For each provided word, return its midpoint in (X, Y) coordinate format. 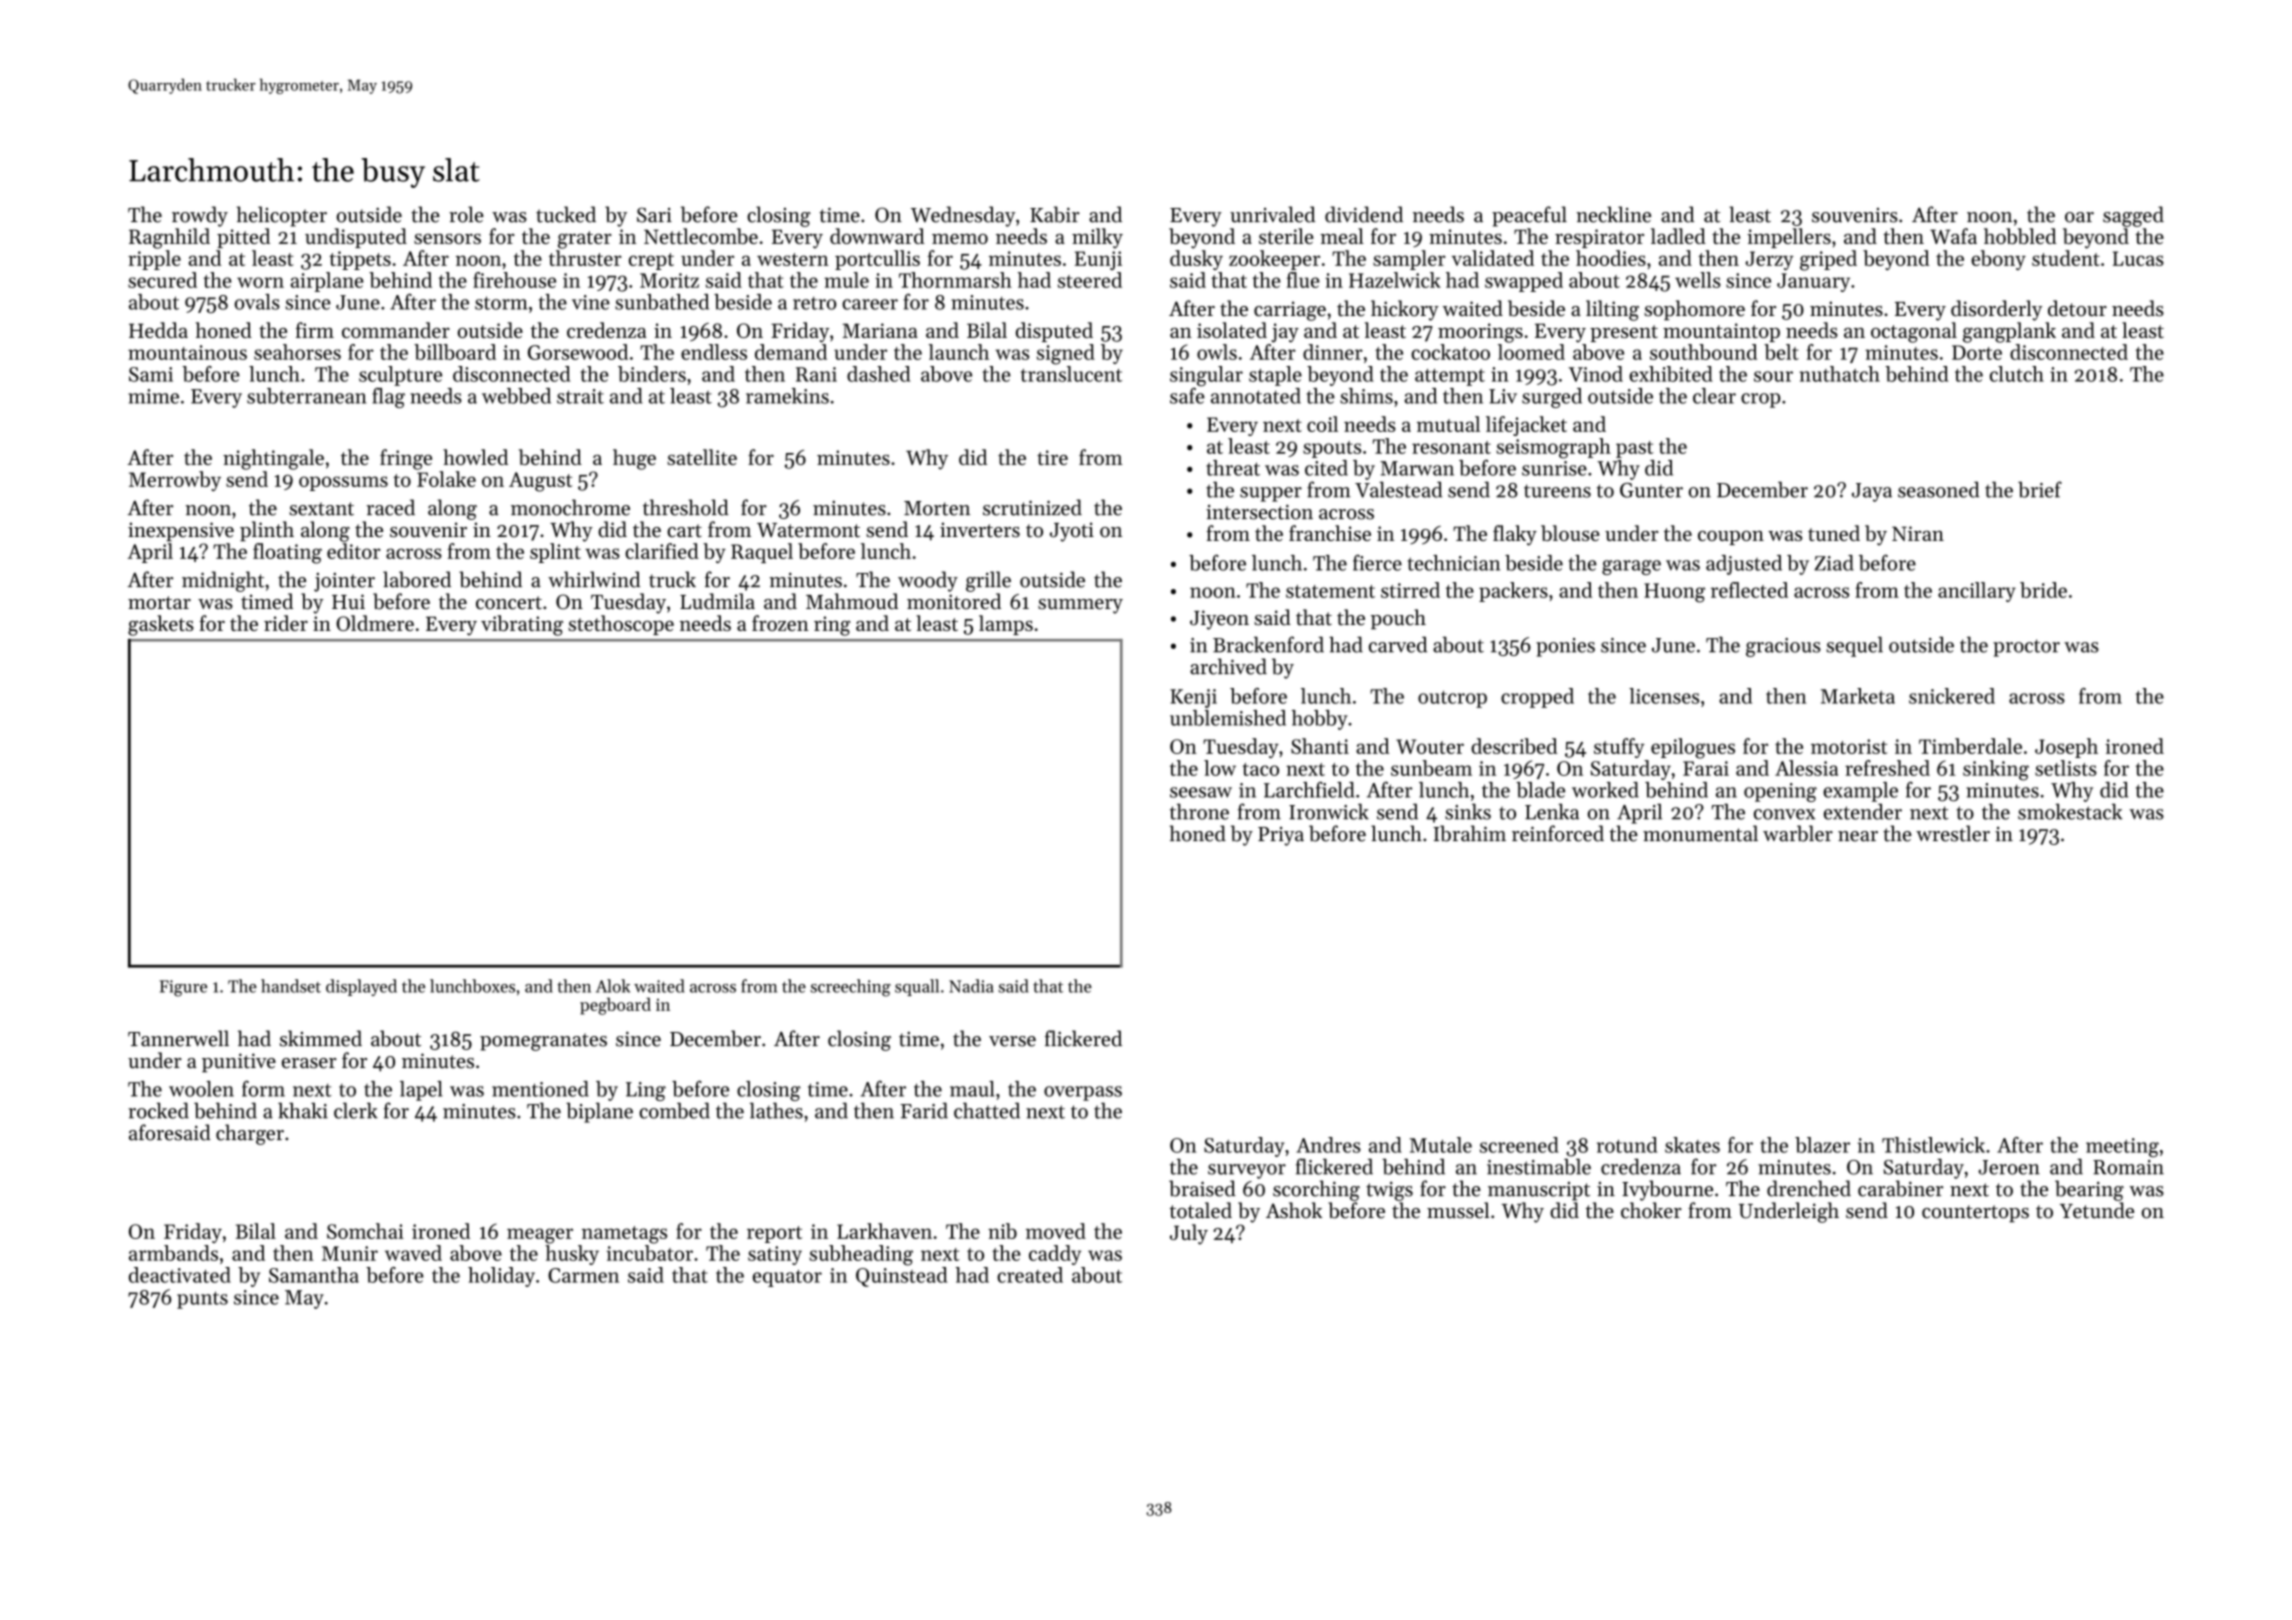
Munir (350, 1253)
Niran (1918, 533)
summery (1080, 606)
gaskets (161, 625)
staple (1275, 376)
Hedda (158, 330)
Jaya (1872, 492)
